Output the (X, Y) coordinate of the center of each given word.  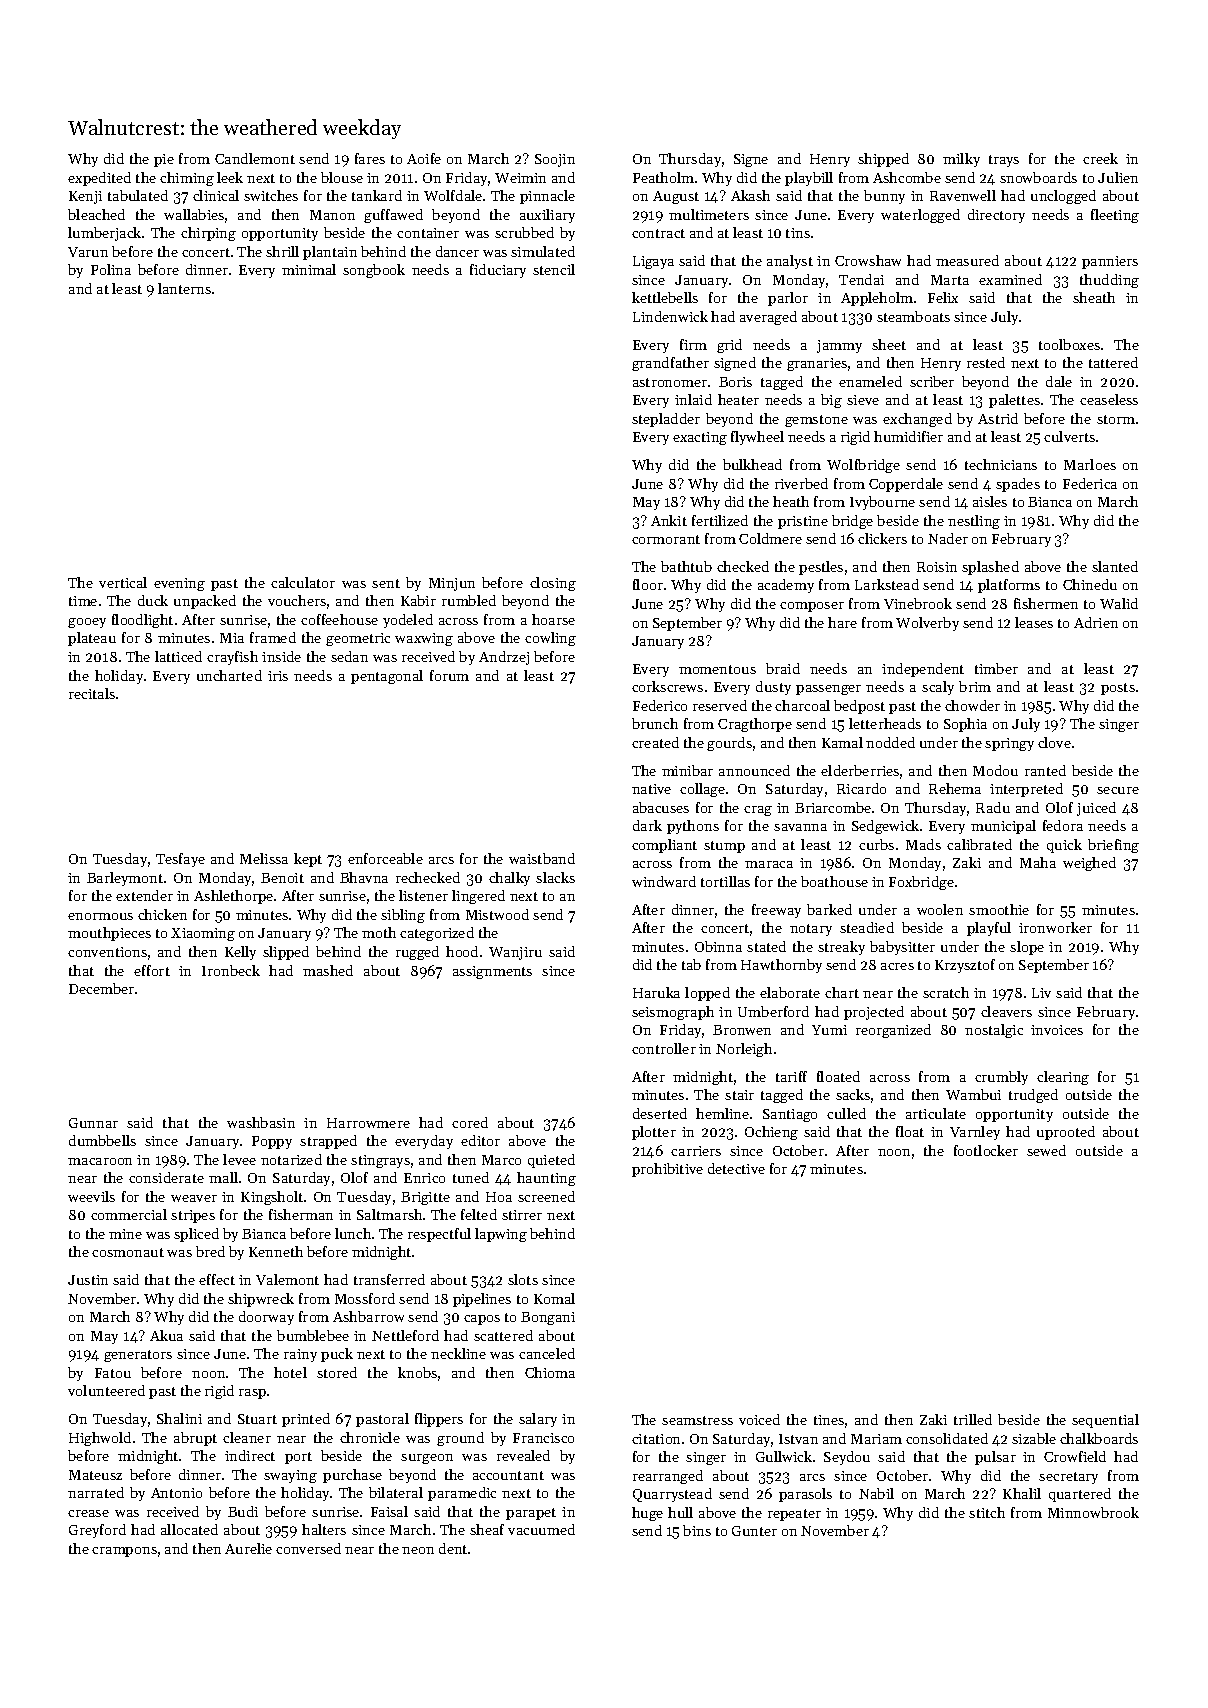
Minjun (452, 584)
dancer (457, 251)
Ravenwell (963, 195)
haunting (546, 1179)
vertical (123, 582)
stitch (987, 1512)
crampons (124, 1552)
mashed (328, 970)
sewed (1046, 1150)
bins (697, 1530)
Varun (88, 252)
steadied (867, 927)
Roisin (937, 567)
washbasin (261, 1122)
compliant (664, 846)
